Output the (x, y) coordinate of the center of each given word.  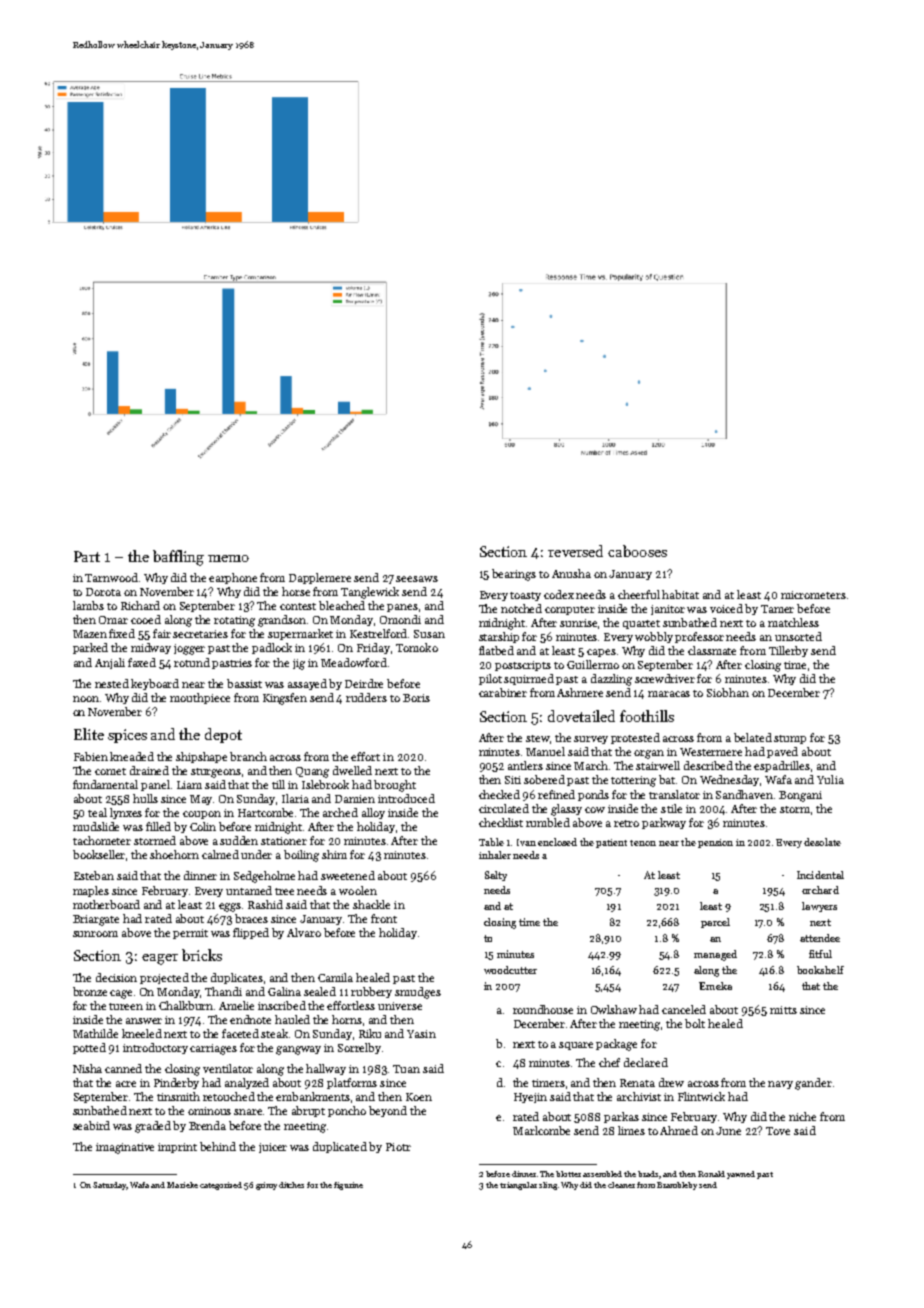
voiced (726, 608)
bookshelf (820, 970)
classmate (712, 650)
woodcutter (510, 970)
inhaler (495, 855)
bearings (514, 575)
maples (91, 891)
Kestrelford (378, 633)
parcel (715, 923)
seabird (91, 1125)
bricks (202, 955)
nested (112, 683)
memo (228, 558)
